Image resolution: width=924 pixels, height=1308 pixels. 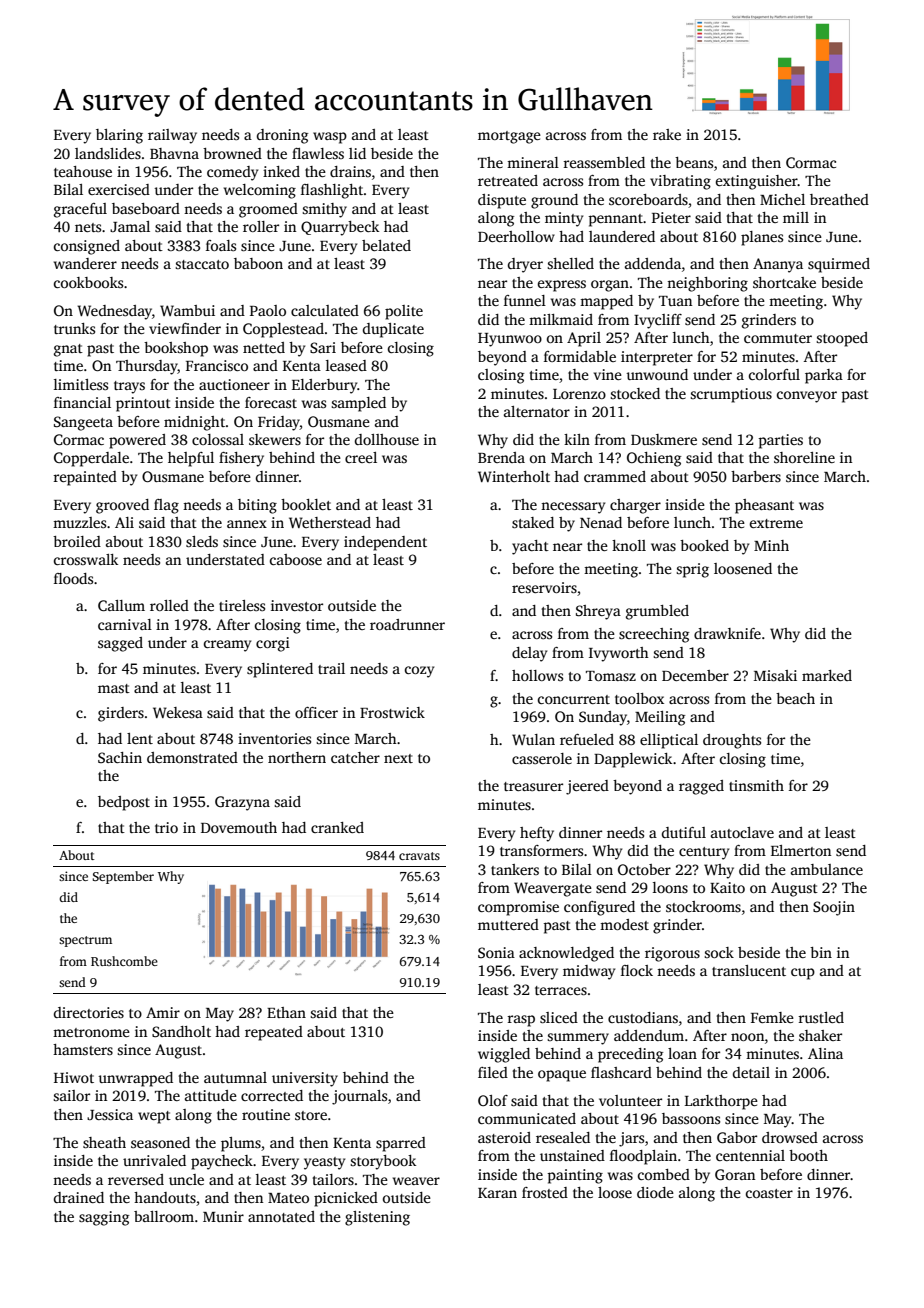 I want to click on Copplestead, so click(x=283, y=330).
